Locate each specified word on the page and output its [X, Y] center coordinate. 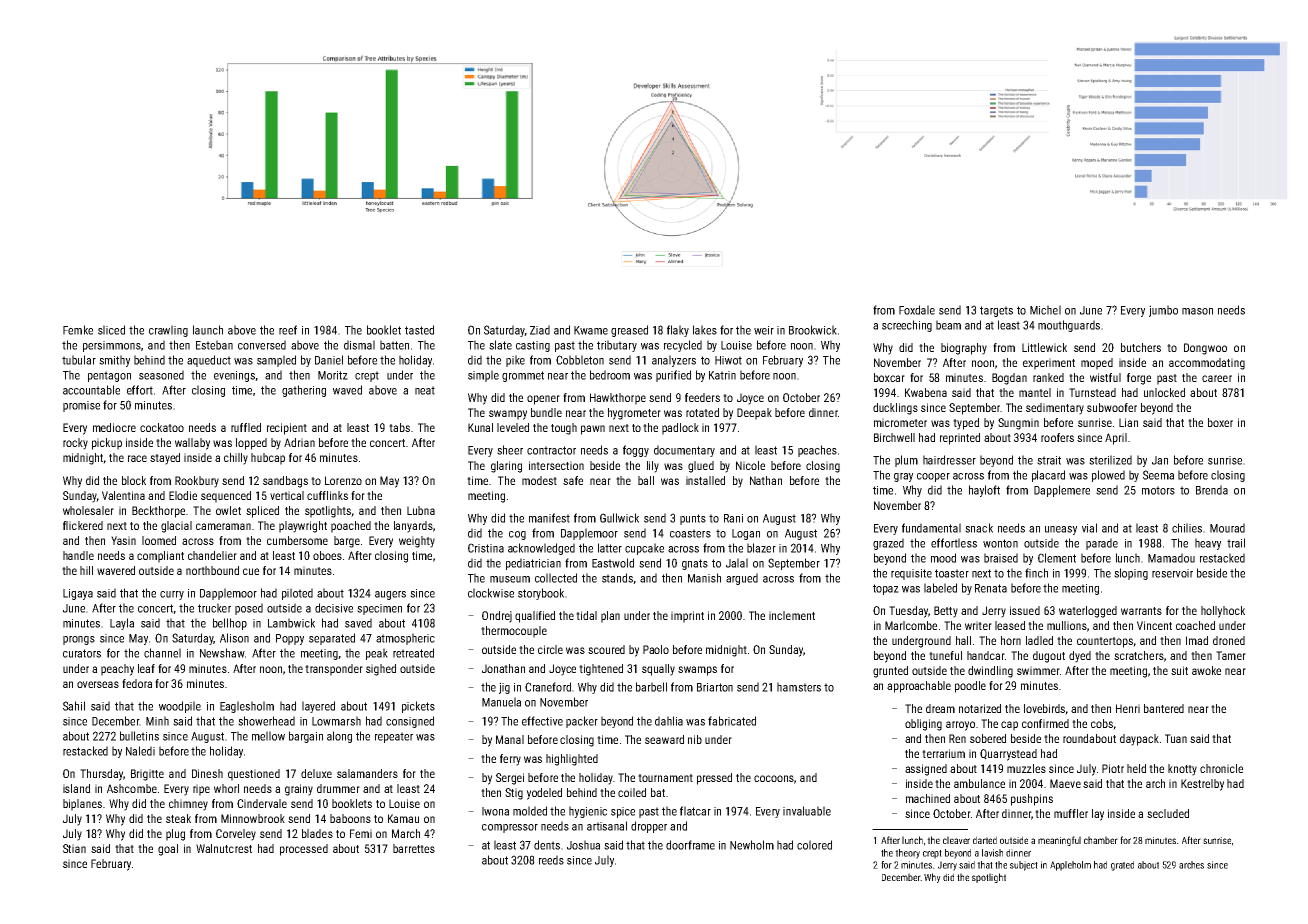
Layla [122, 624]
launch [208, 330]
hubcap [268, 459]
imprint [687, 617]
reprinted [960, 439]
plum [906, 461]
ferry [510, 760]
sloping [1131, 574]
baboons [350, 818]
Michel [1045, 310]
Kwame [591, 330]
